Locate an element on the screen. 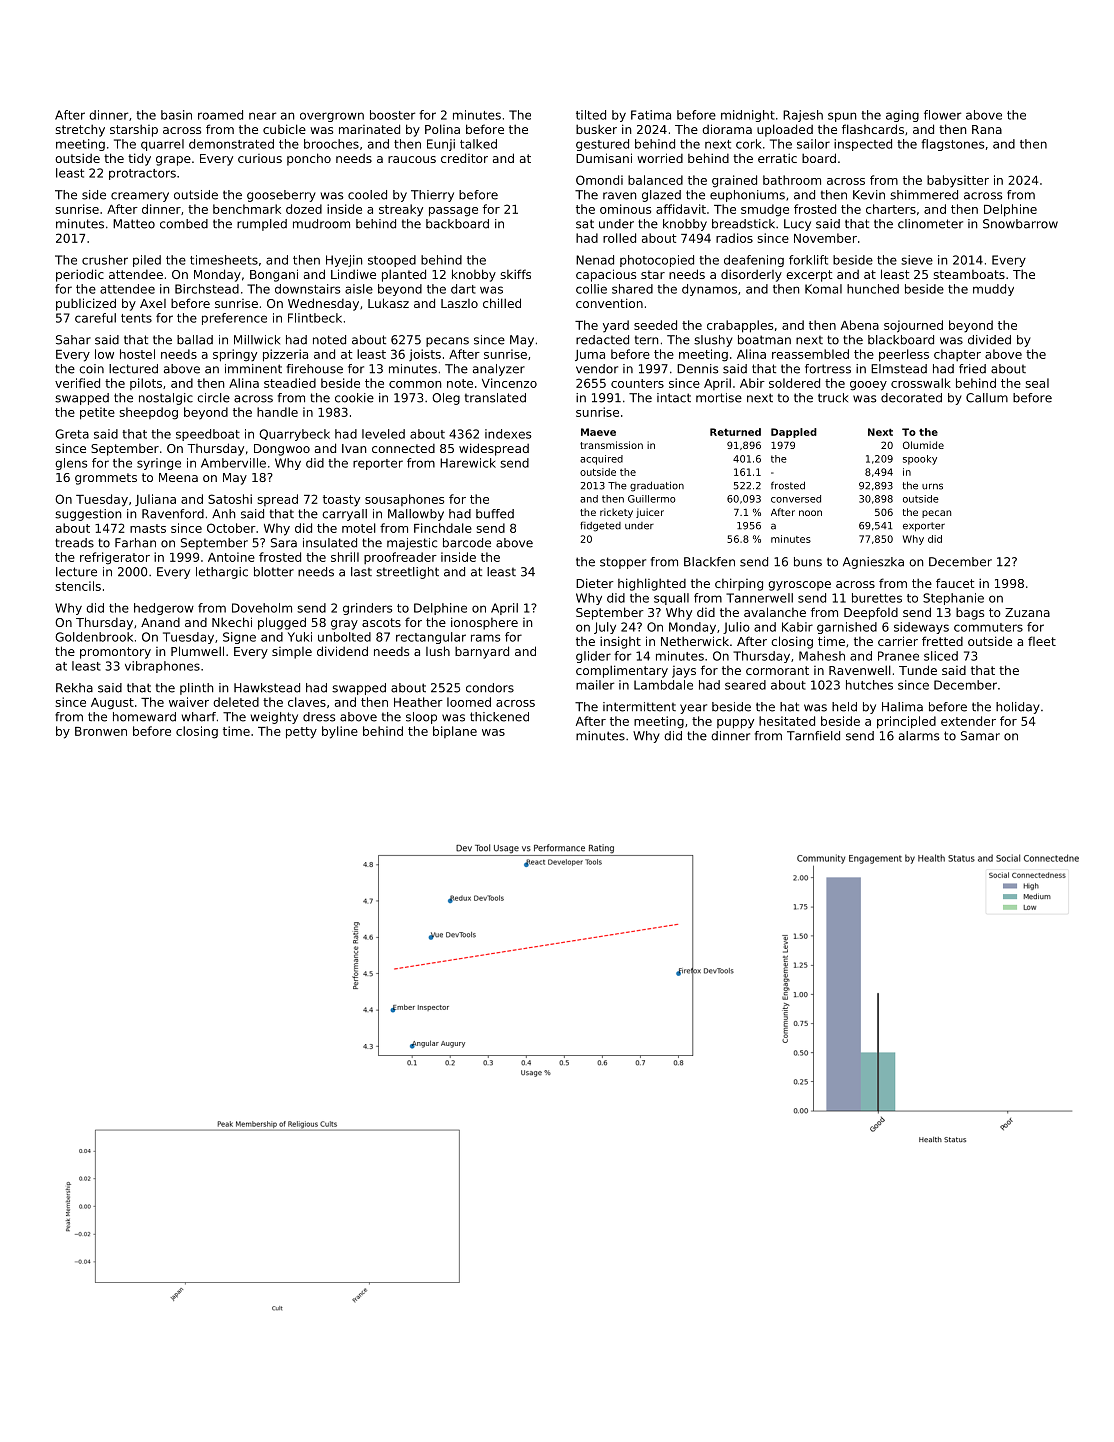 The width and height of the screenshot is (1114, 1442). petty is located at coordinates (301, 733).
